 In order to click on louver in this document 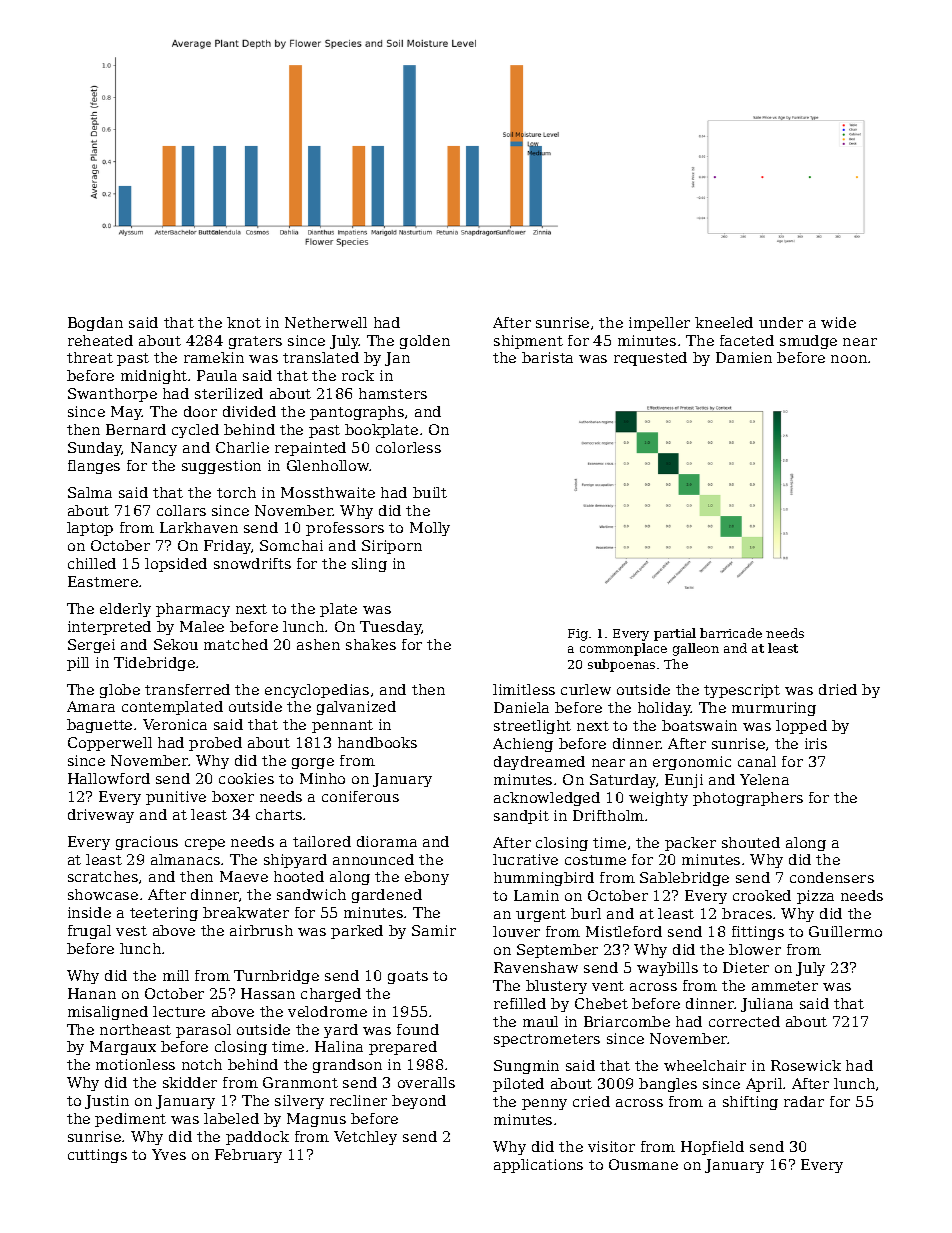, I will do `click(516, 931)`.
